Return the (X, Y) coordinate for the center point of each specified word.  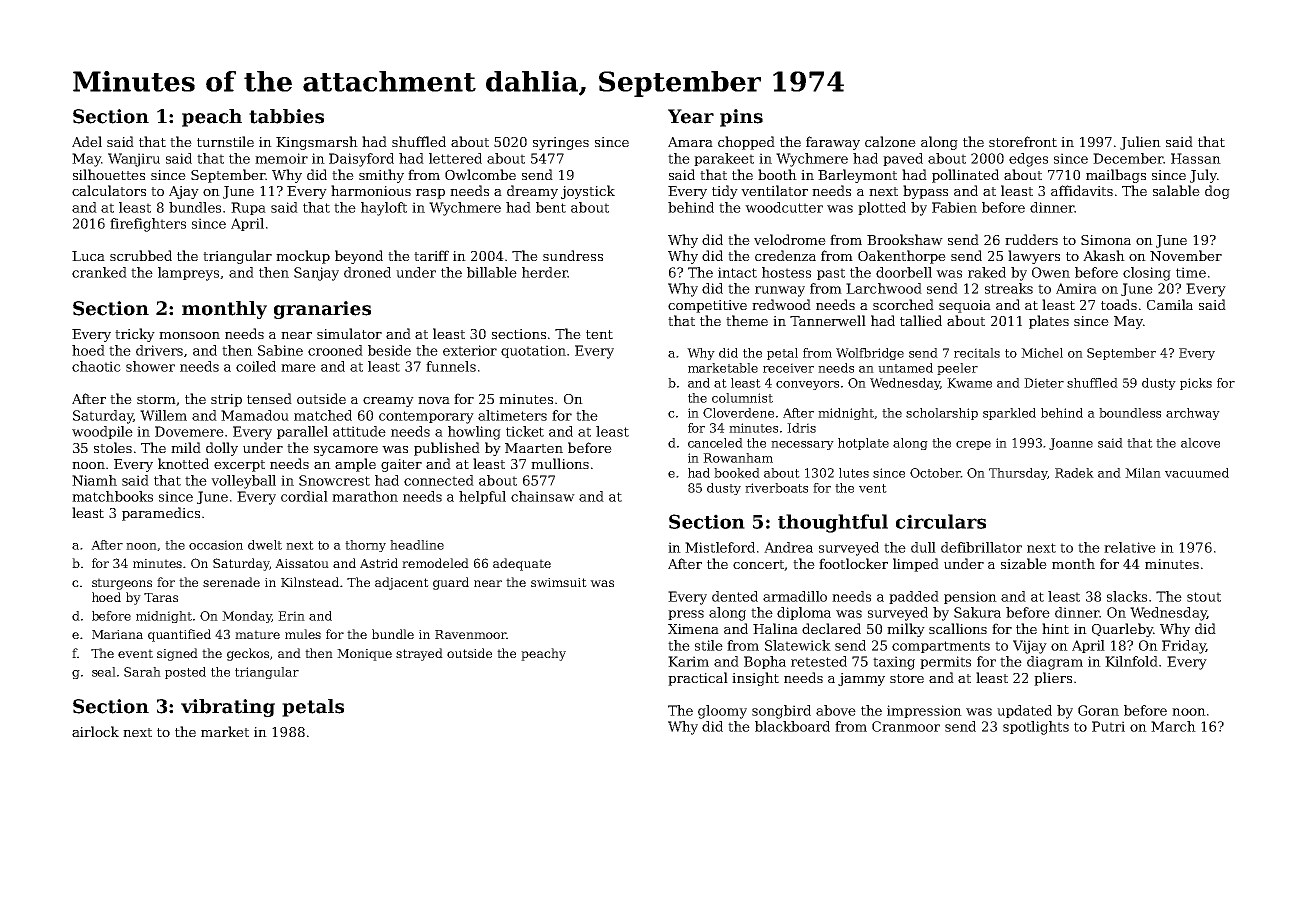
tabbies (286, 116)
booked (737, 473)
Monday (247, 617)
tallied (921, 320)
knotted (183, 463)
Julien (1140, 143)
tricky (135, 335)
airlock (95, 731)
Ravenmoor (470, 634)
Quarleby (1122, 630)
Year (691, 116)
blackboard (792, 726)
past (831, 274)
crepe (973, 445)
